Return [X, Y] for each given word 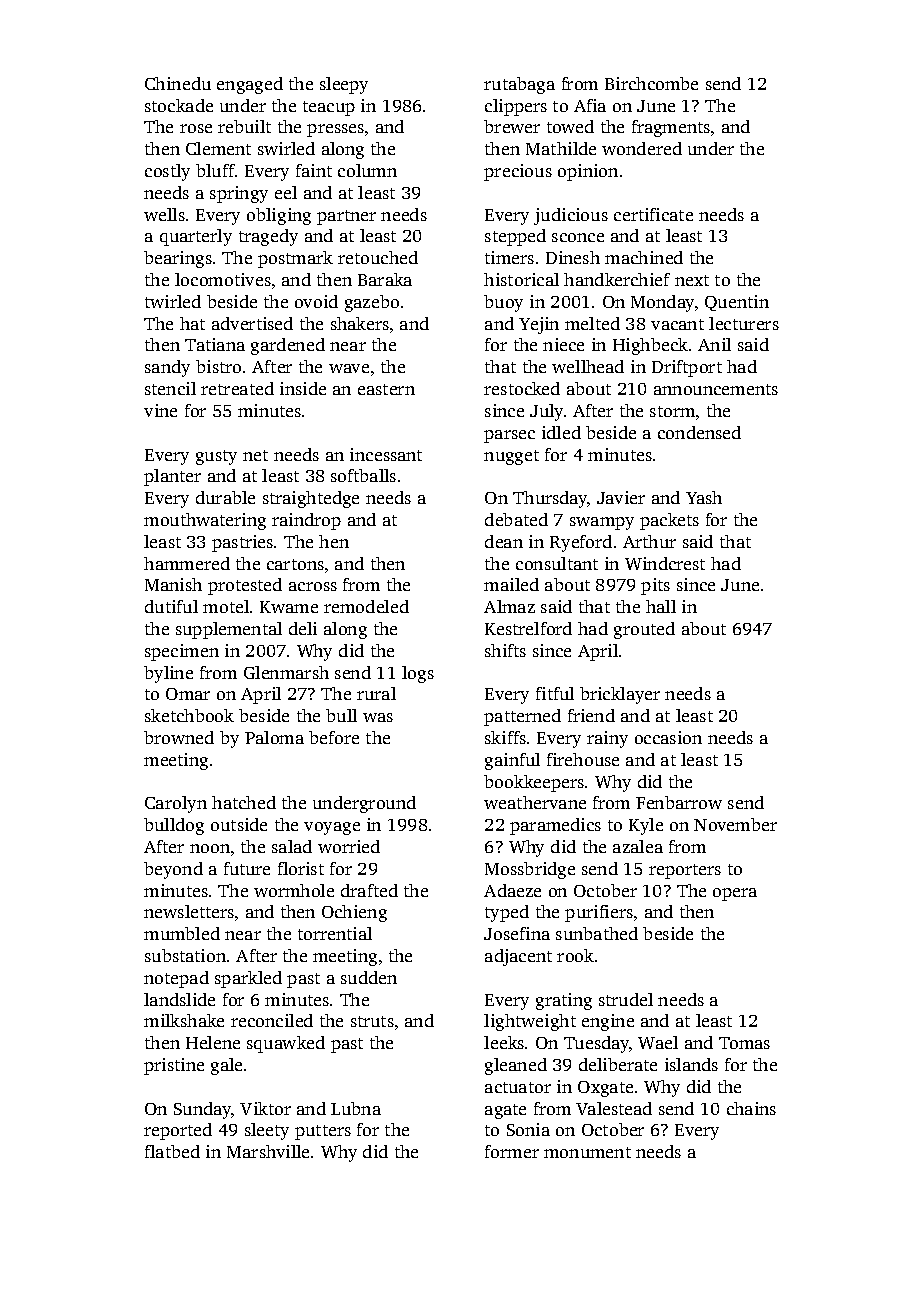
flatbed [172, 1151]
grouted [644, 630]
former [512, 1151]
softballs [363, 475]
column [367, 170]
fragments [671, 128]
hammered [187, 563]
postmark [295, 259]
